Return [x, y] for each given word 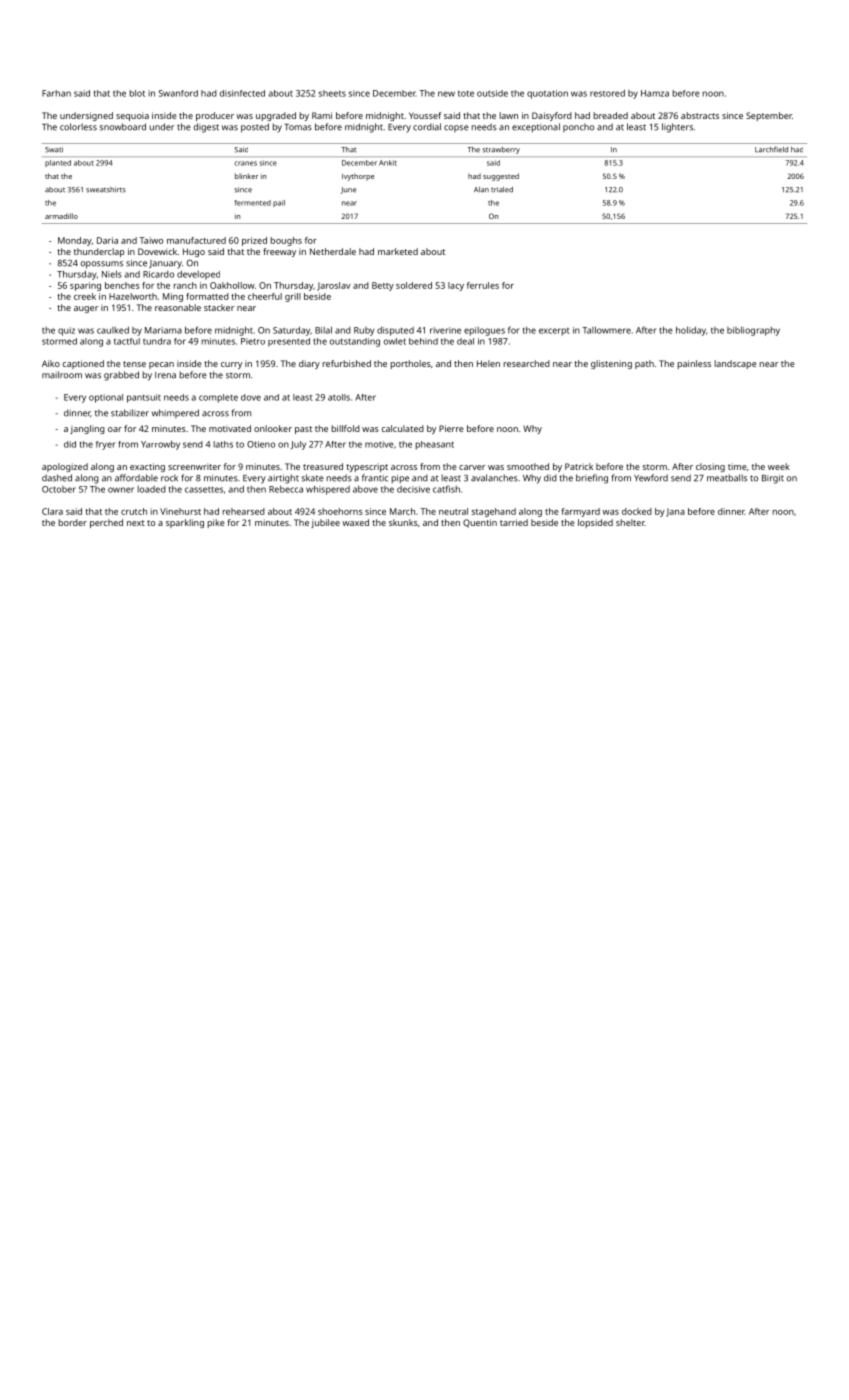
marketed [398, 251]
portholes [411, 364]
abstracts [700, 115]
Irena [165, 375]
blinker [246, 176]
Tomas [298, 127]
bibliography [753, 331]
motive [379, 444]
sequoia [132, 116]
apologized [65, 467]
